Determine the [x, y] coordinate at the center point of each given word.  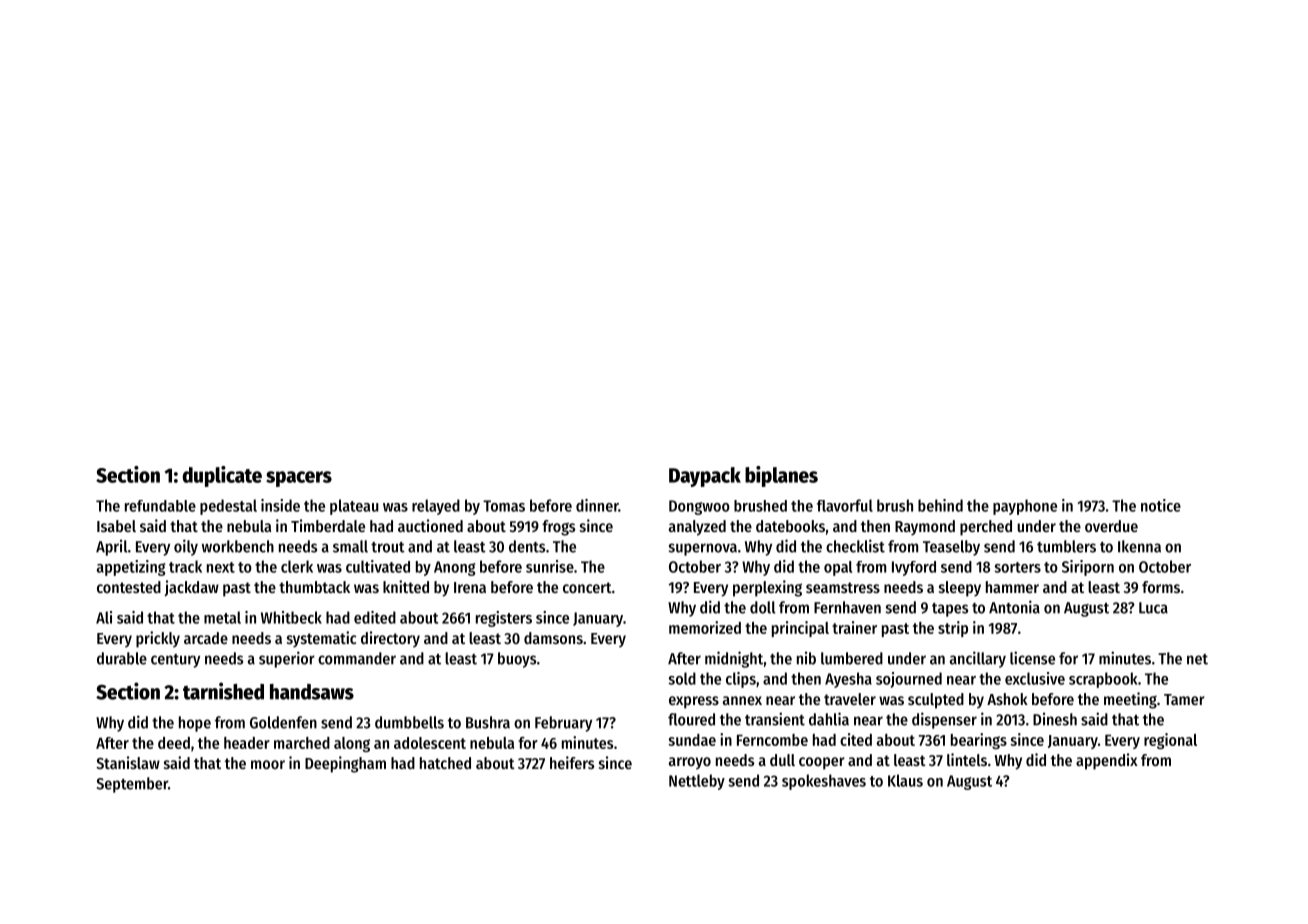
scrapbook [1103, 680]
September [132, 785]
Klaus [905, 780]
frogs [558, 528]
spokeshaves [824, 782]
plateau [354, 507]
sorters [1017, 567]
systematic [321, 639]
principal [800, 629]
